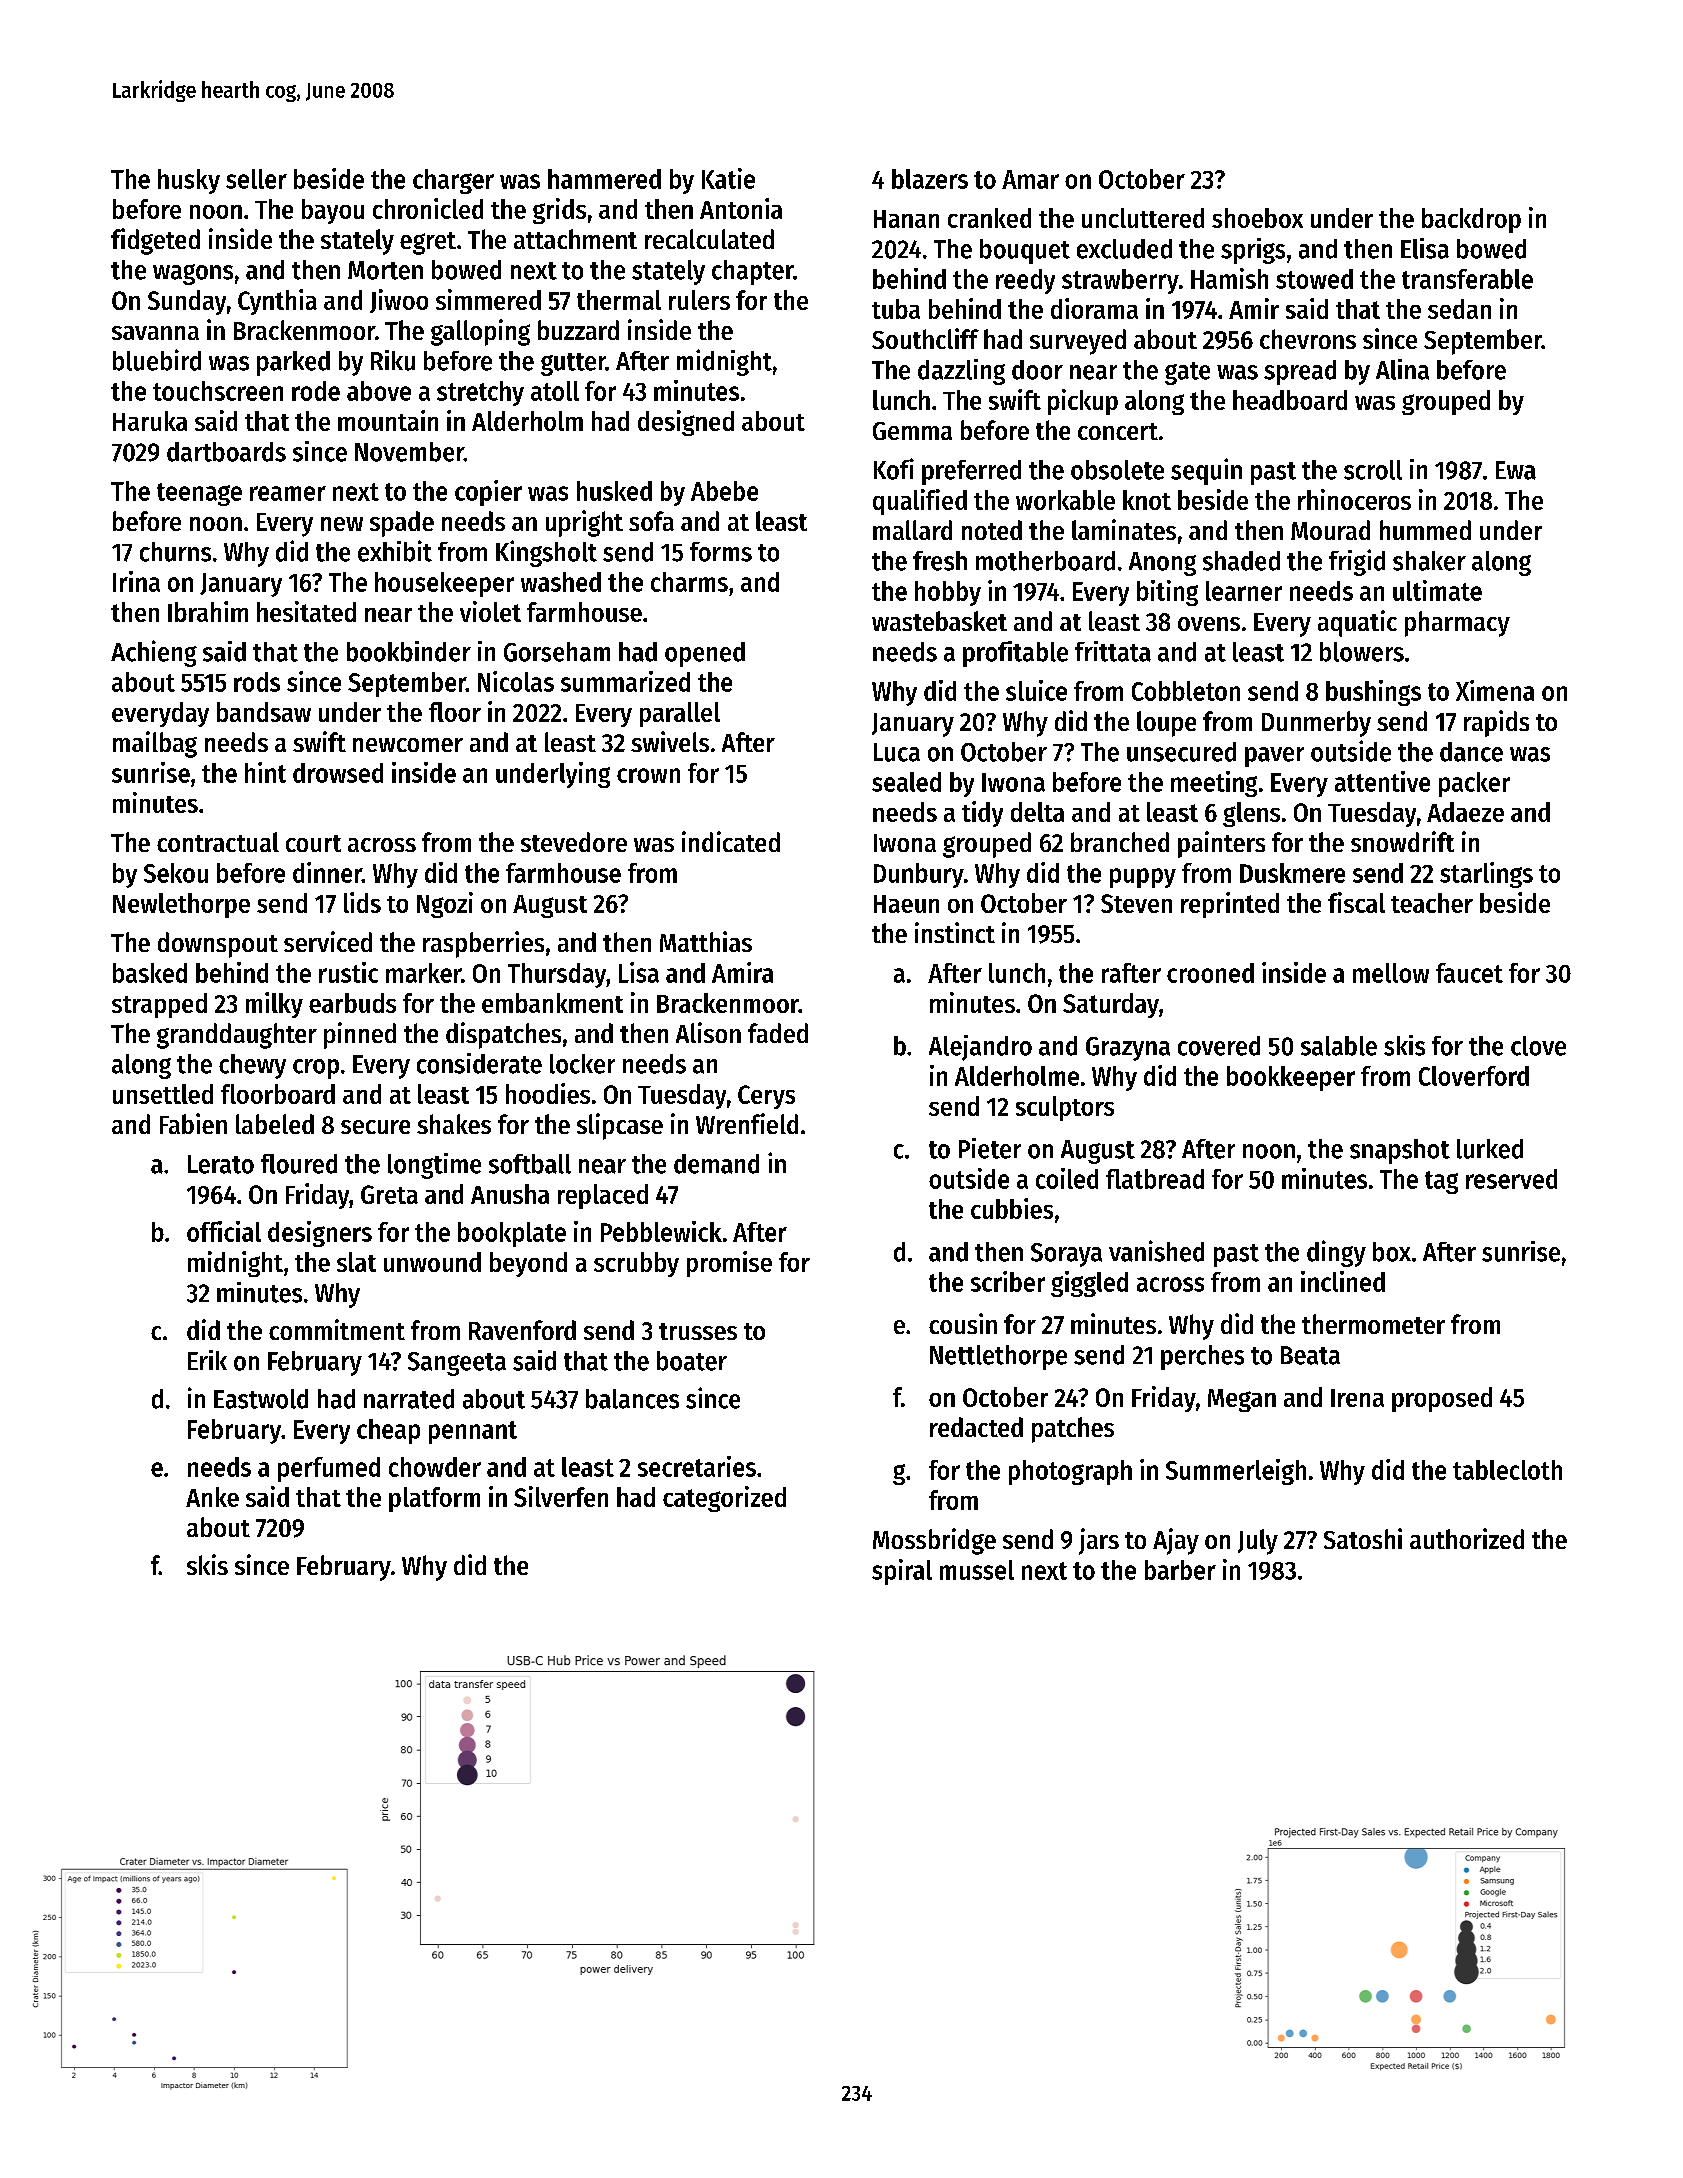  I want to click on Alejandro, so click(980, 1048).
